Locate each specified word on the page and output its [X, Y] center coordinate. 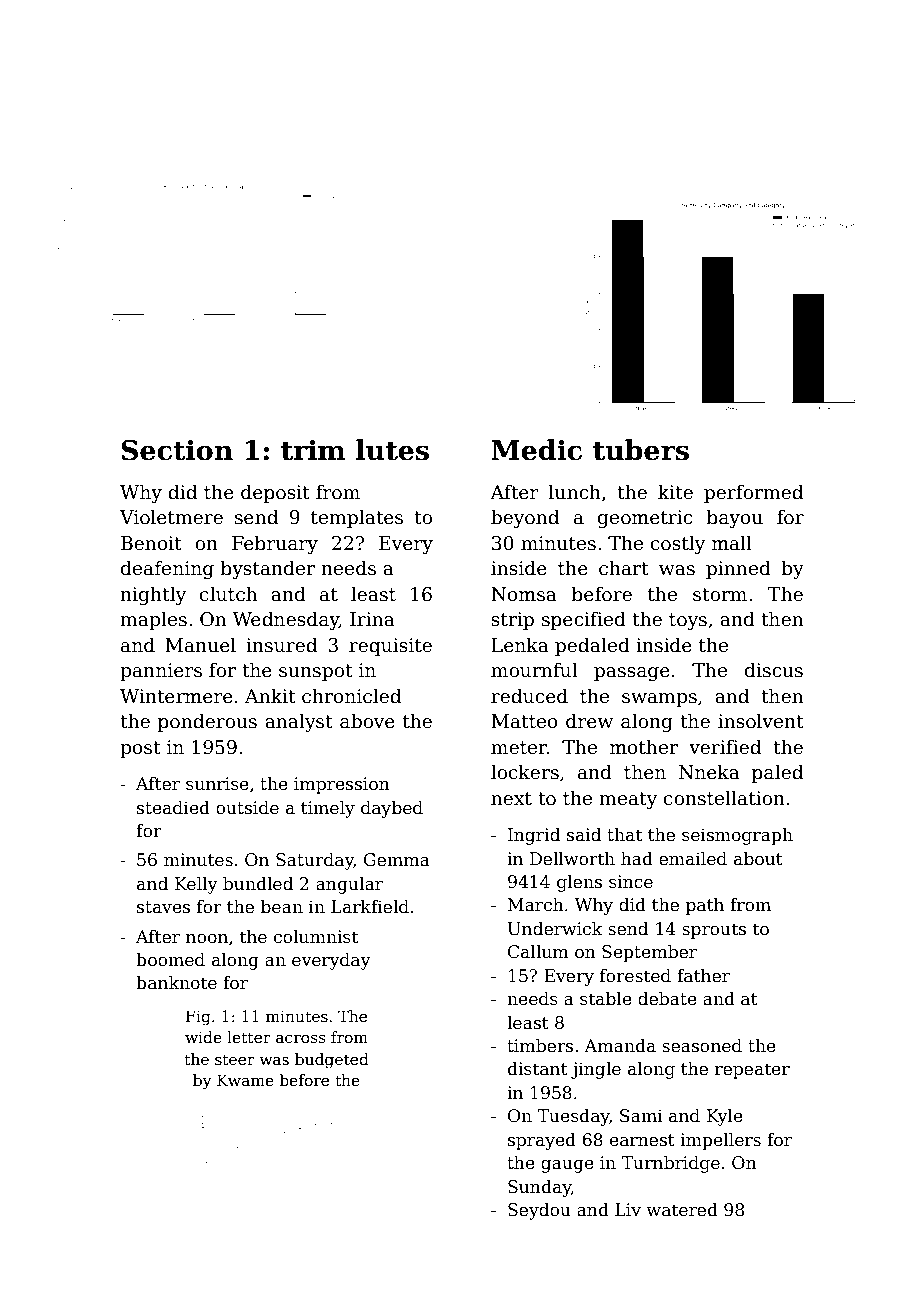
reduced [529, 696]
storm [720, 595]
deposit [275, 493]
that [624, 835]
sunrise [217, 784]
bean [282, 907]
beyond [525, 518]
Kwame [245, 1080]
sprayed [542, 1141]
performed [753, 493]
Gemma [397, 860]
